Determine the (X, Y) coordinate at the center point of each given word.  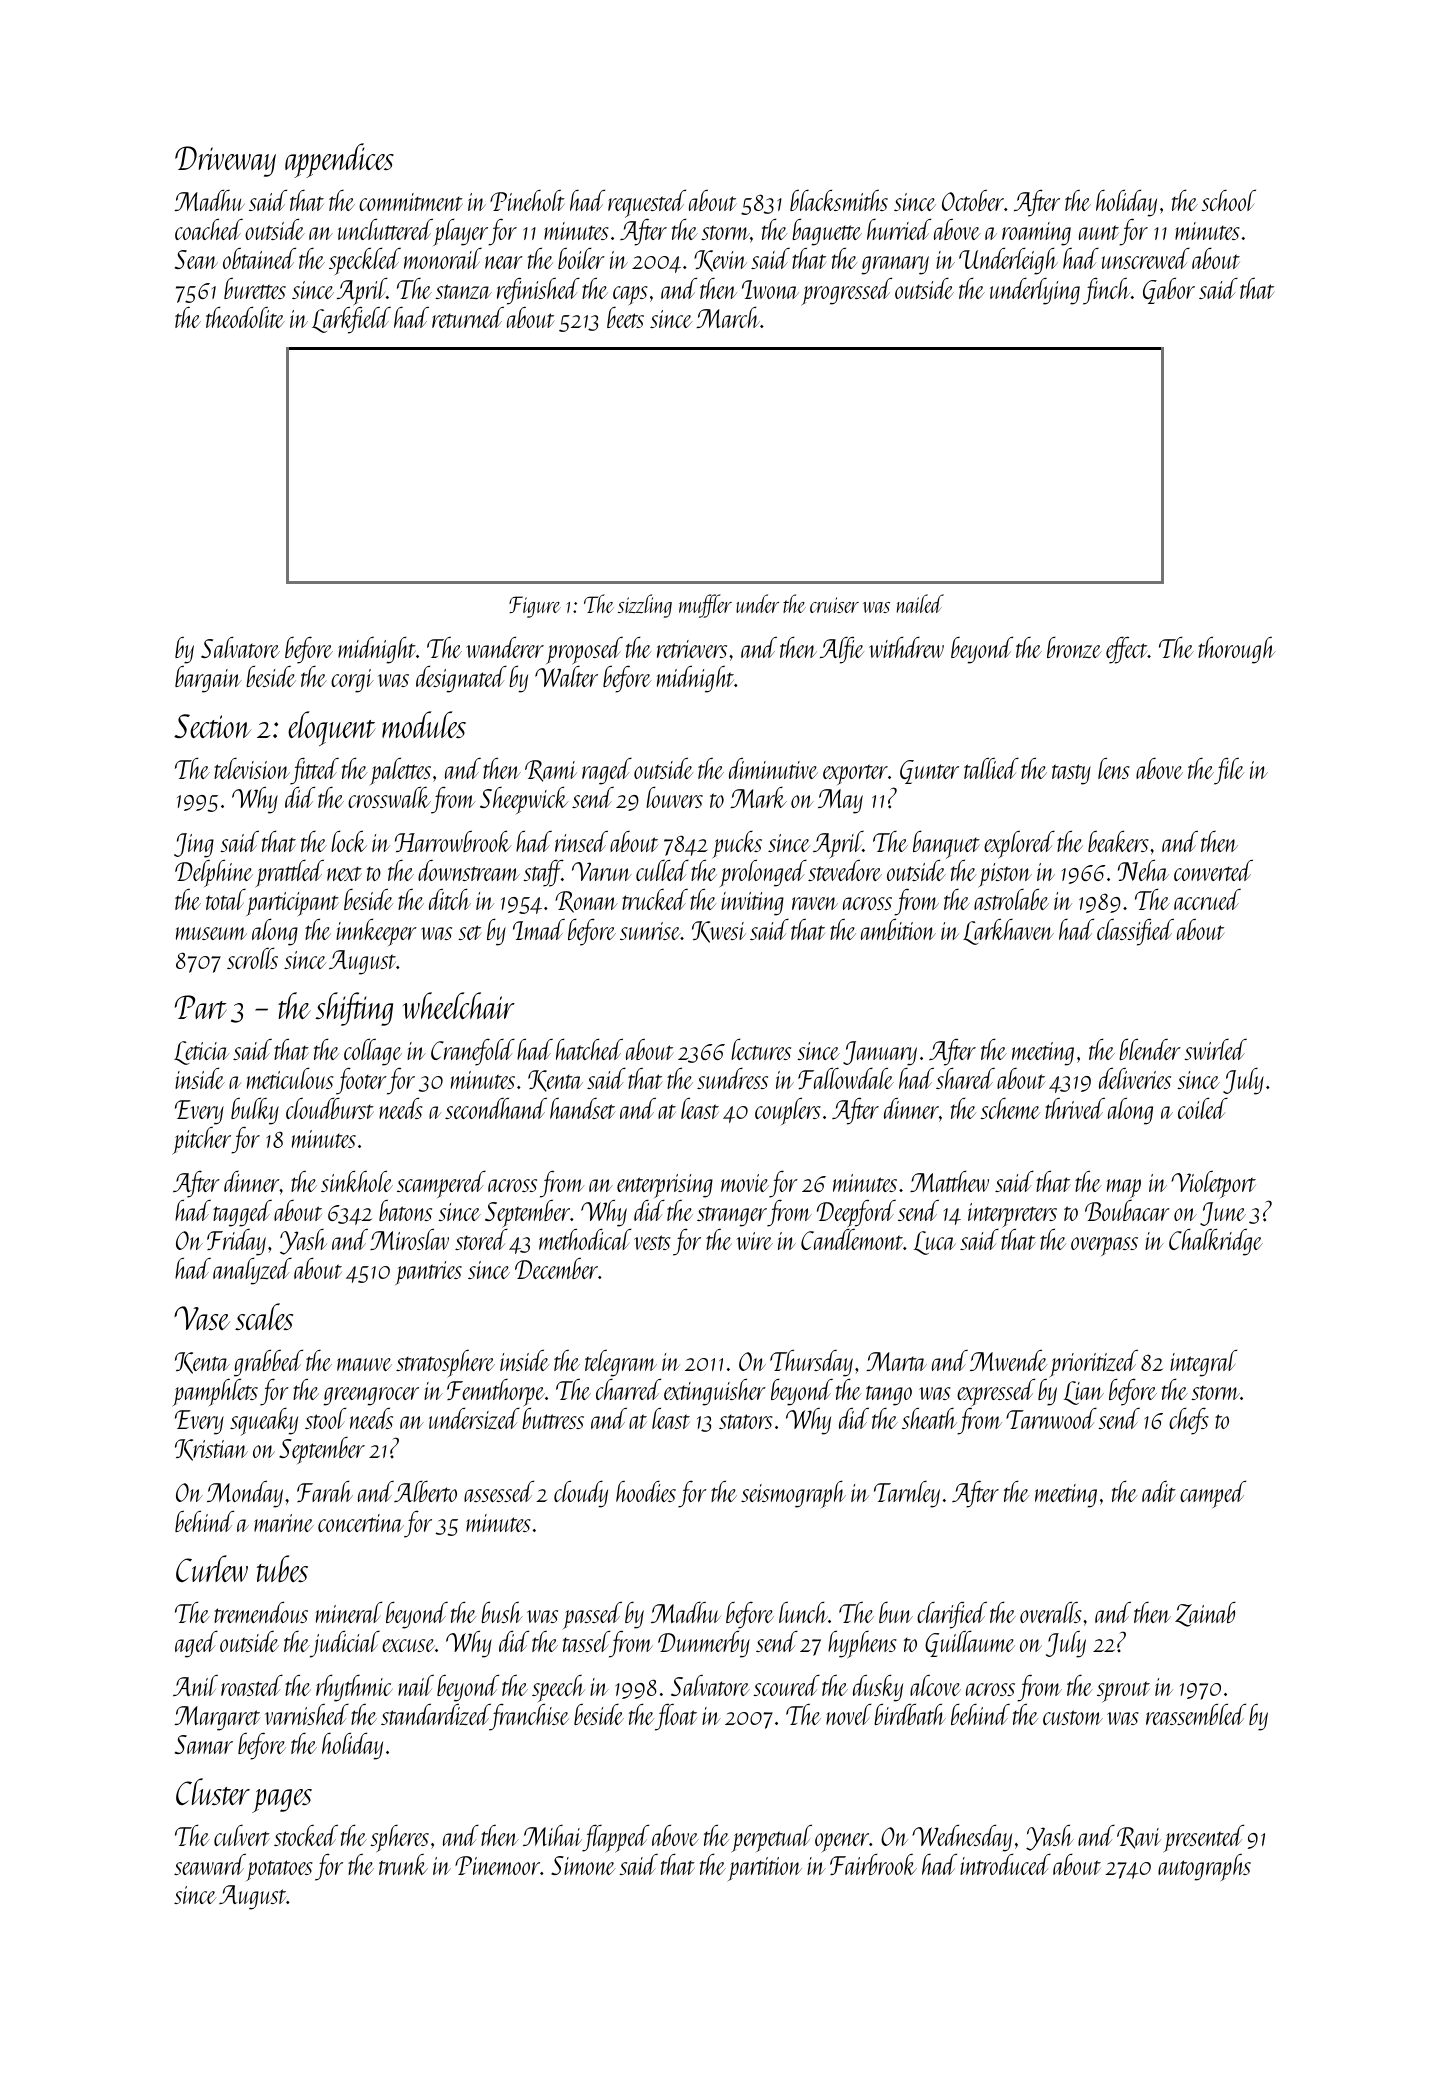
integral (1204, 1363)
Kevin (720, 261)
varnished (307, 1714)
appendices (339, 160)
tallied (991, 768)
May (840, 801)
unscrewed (1146, 258)
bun (896, 1612)
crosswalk (389, 797)
